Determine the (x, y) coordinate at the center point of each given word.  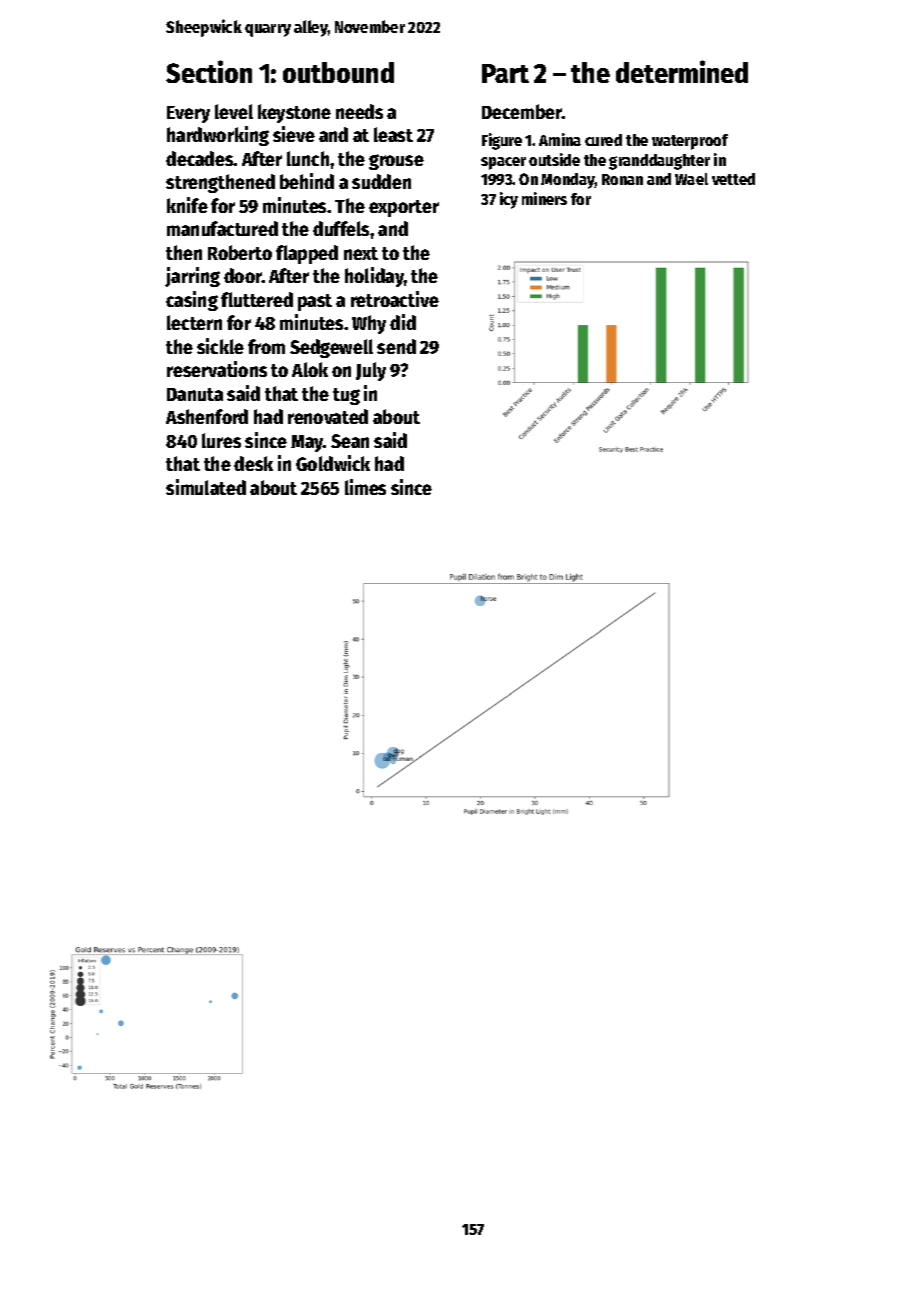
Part (505, 73)
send (396, 346)
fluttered (257, 299)
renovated (328, 416)
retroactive (395, 299)
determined (682, 71)
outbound (338, 72)
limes (365, 487)
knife (187, 205)
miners (544, 198)
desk (253, 463)
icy (509, 200)
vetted (733, 179)
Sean (350, 441)
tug (346, 396)
